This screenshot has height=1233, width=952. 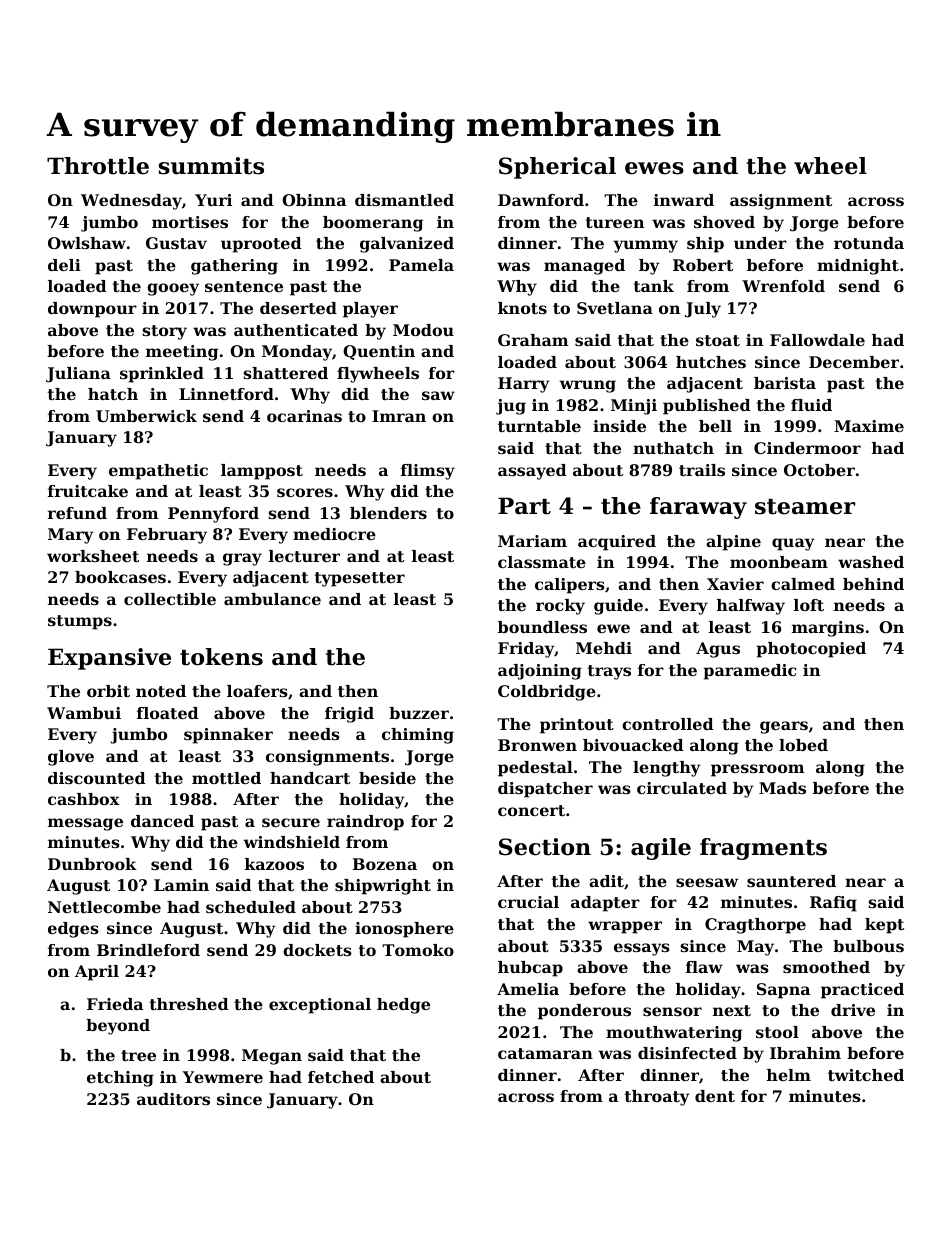 I want to click on etching, so click(x=120, y=1079).
